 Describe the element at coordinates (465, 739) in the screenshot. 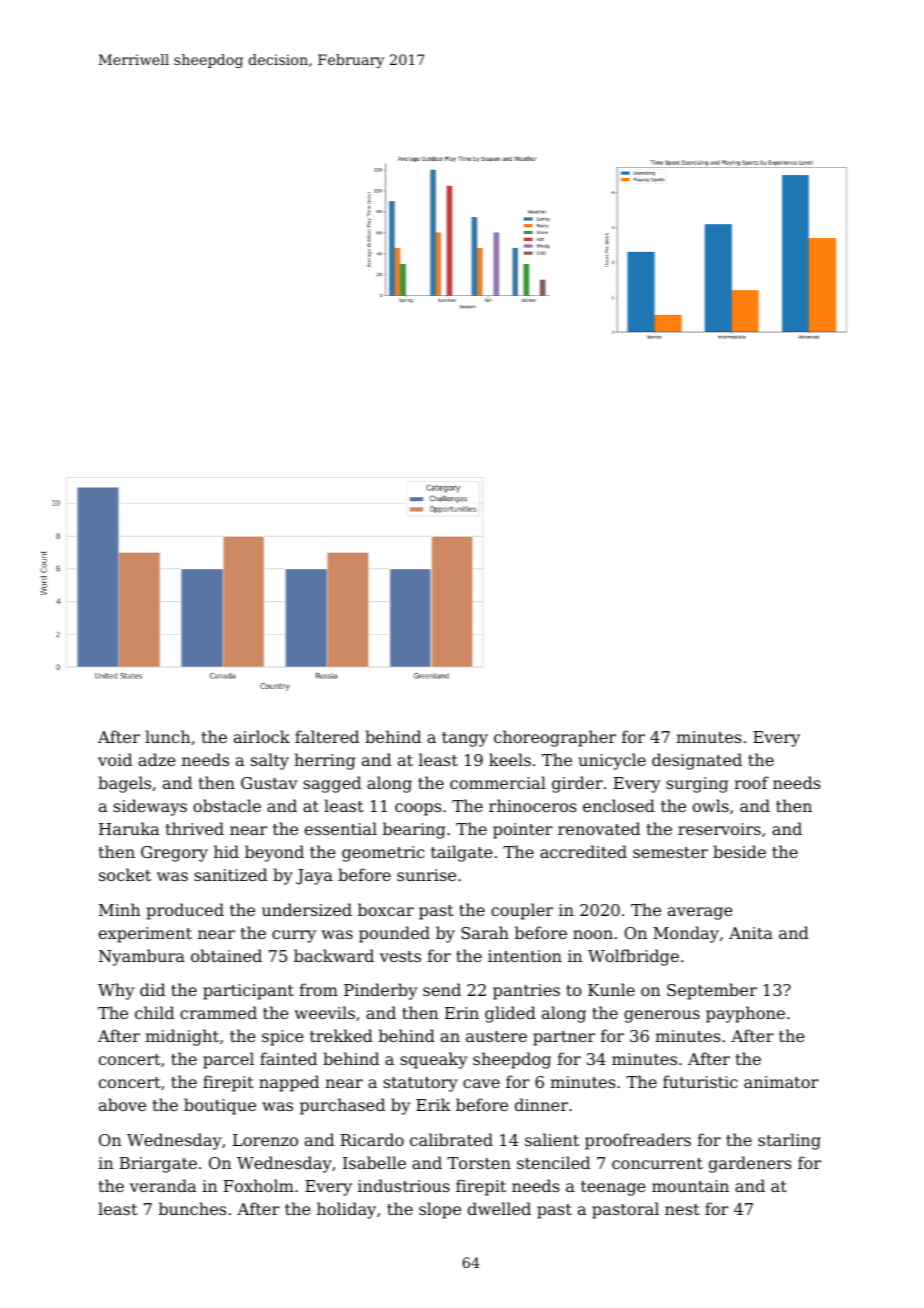

I see `tangy` at that location.
